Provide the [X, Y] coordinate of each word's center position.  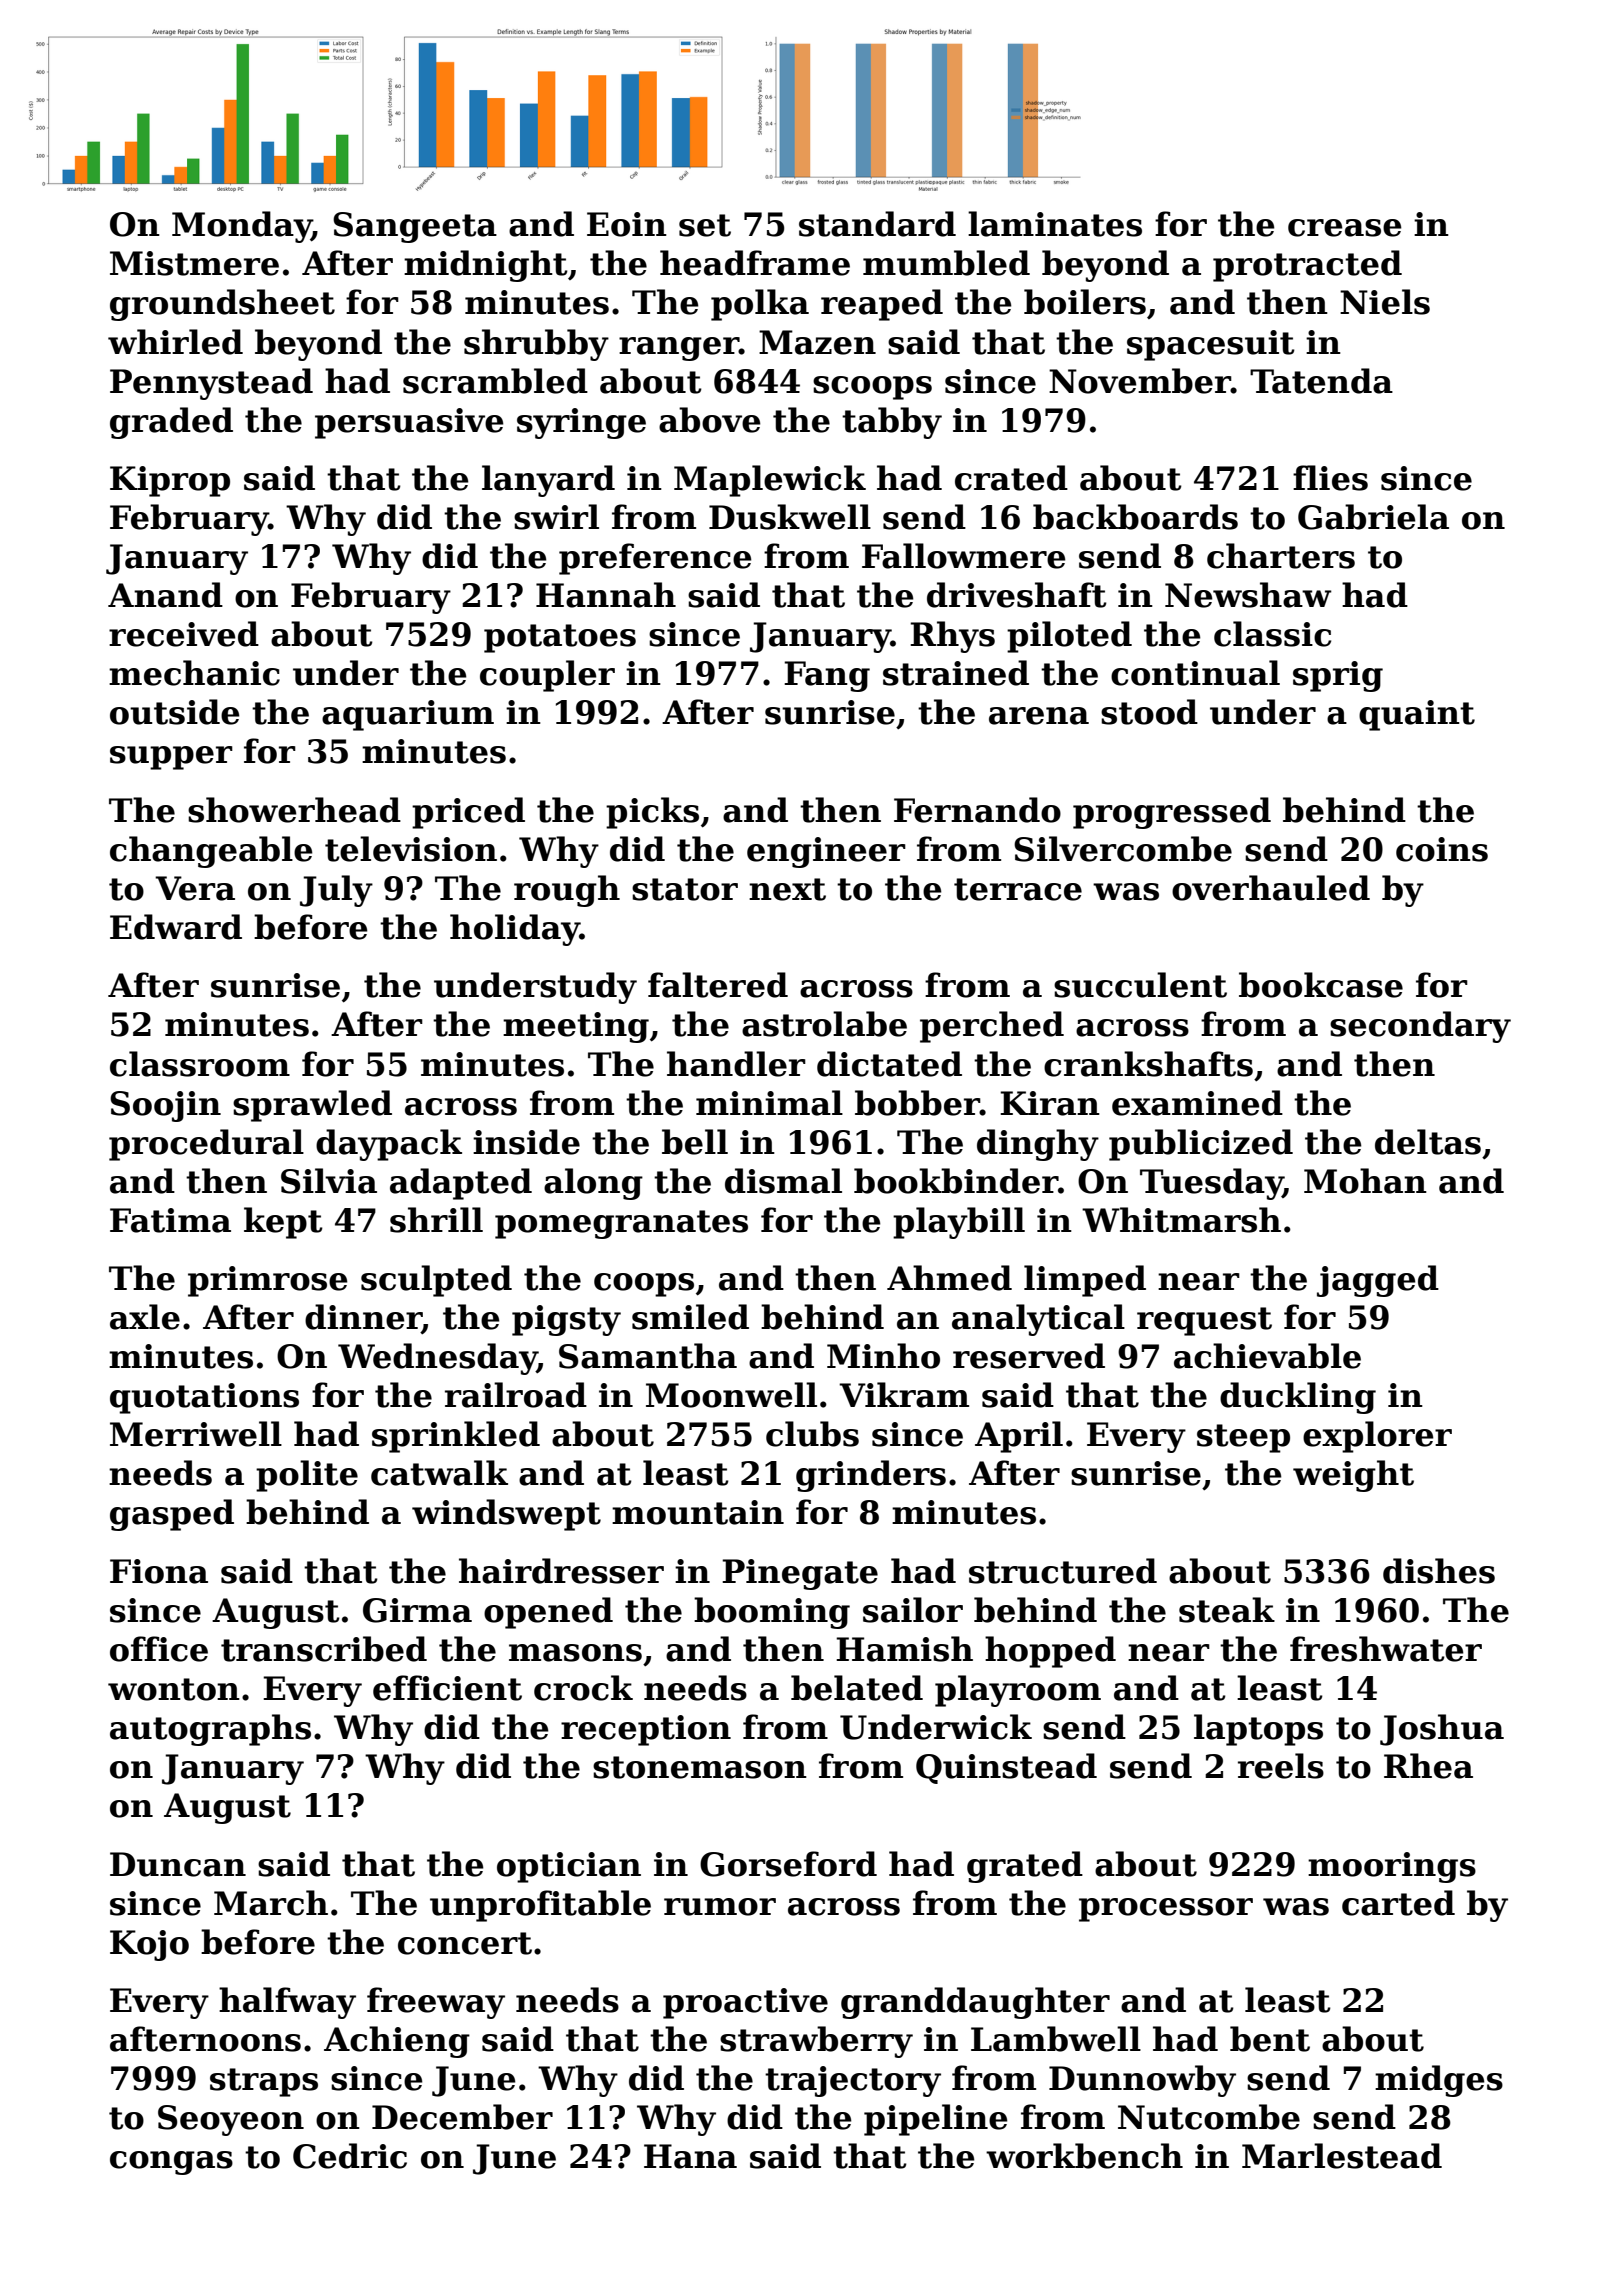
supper [171, 758]
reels [1281, 1766]
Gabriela [1373, 517]
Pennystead [211, 384]
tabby [892, 423]
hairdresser [561, 1571]
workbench [1084, 2156]
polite [307, 1476]
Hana [690, 2156]
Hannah [606, 595]
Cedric [350, 2156]
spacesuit [1211, 345]
